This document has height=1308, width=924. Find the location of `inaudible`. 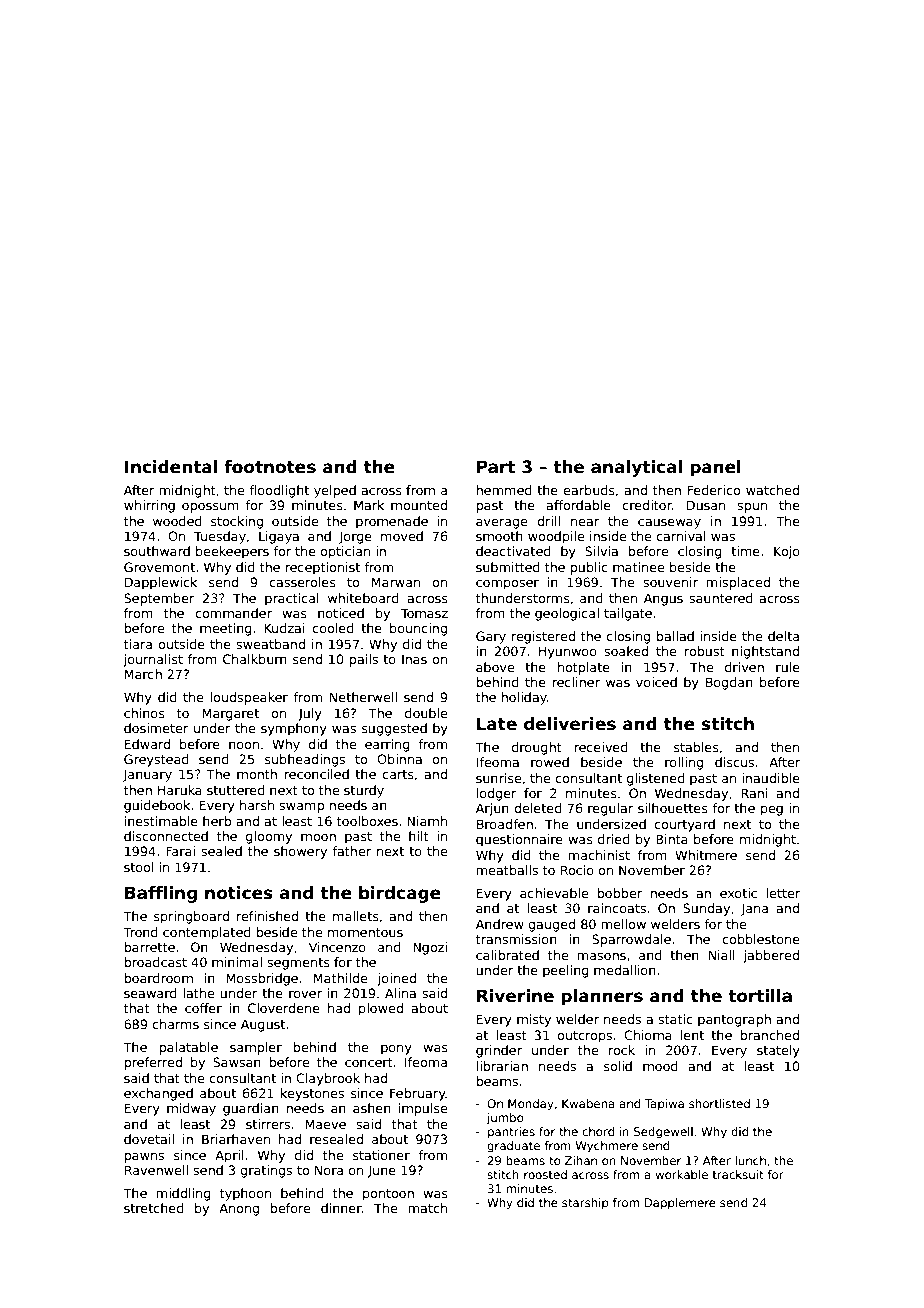

inaudible is located at coordinates (771, 778).
